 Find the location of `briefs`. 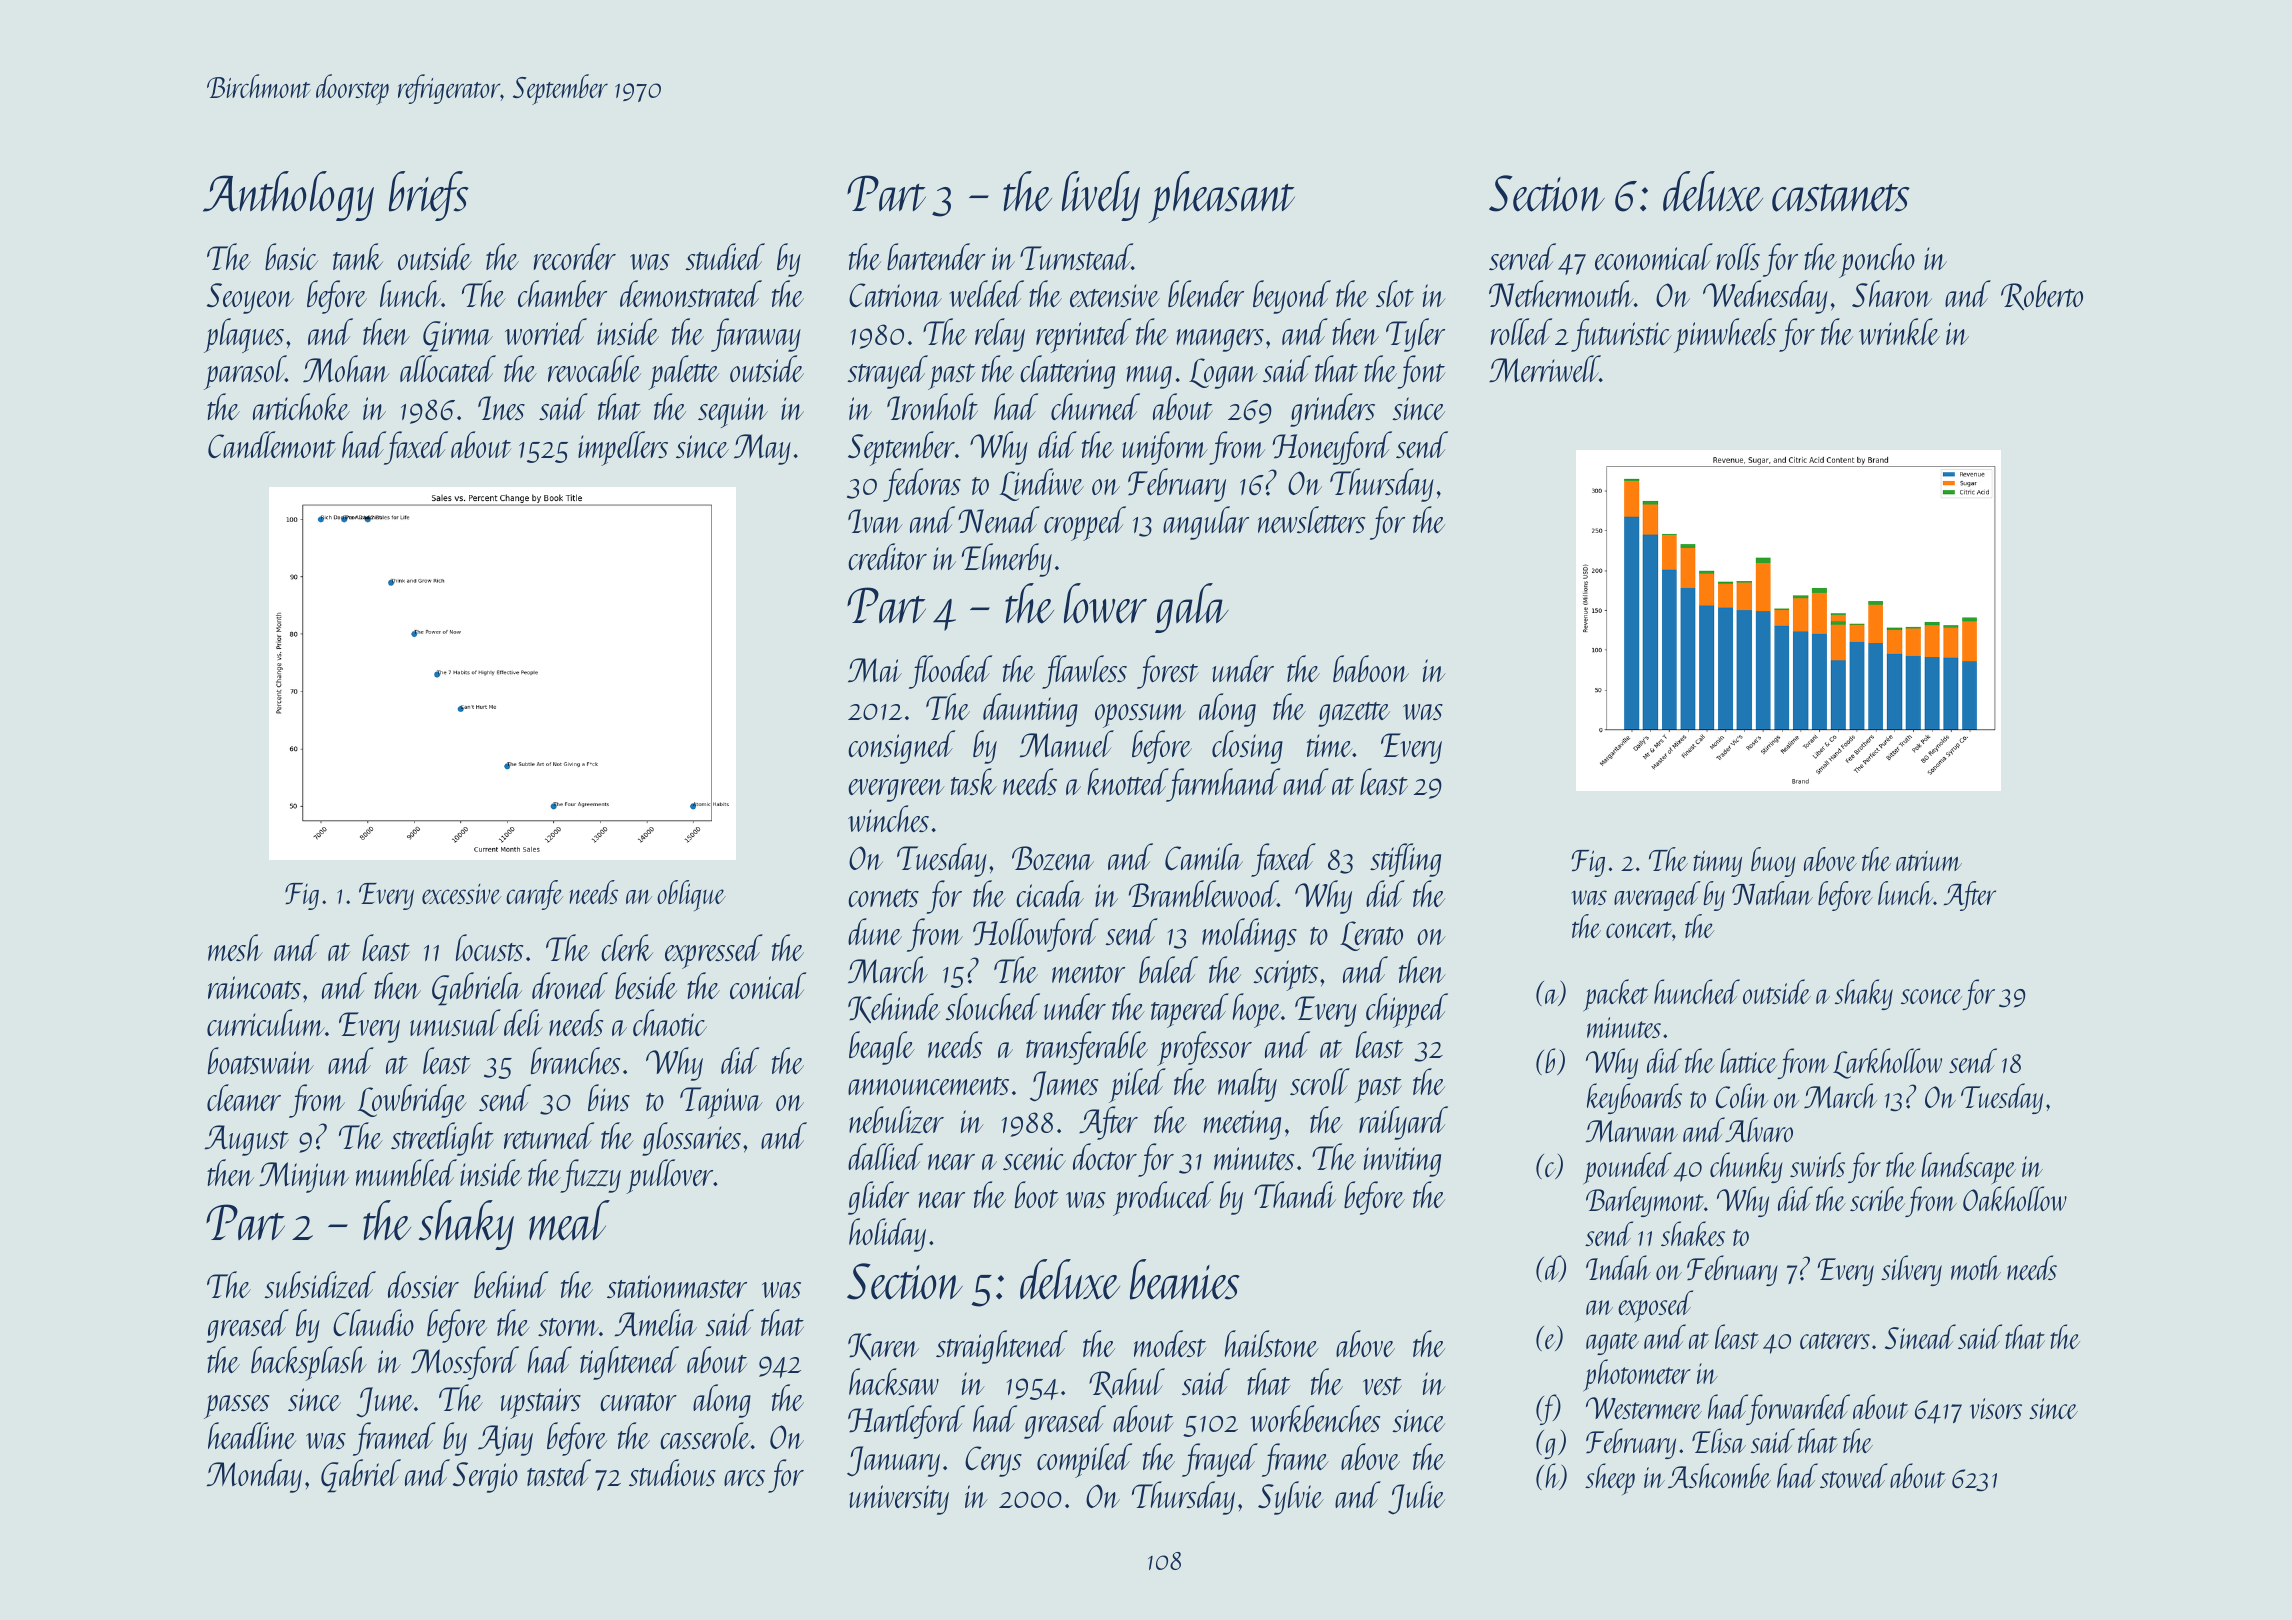

briefs is located at coordinates (429, 196).
